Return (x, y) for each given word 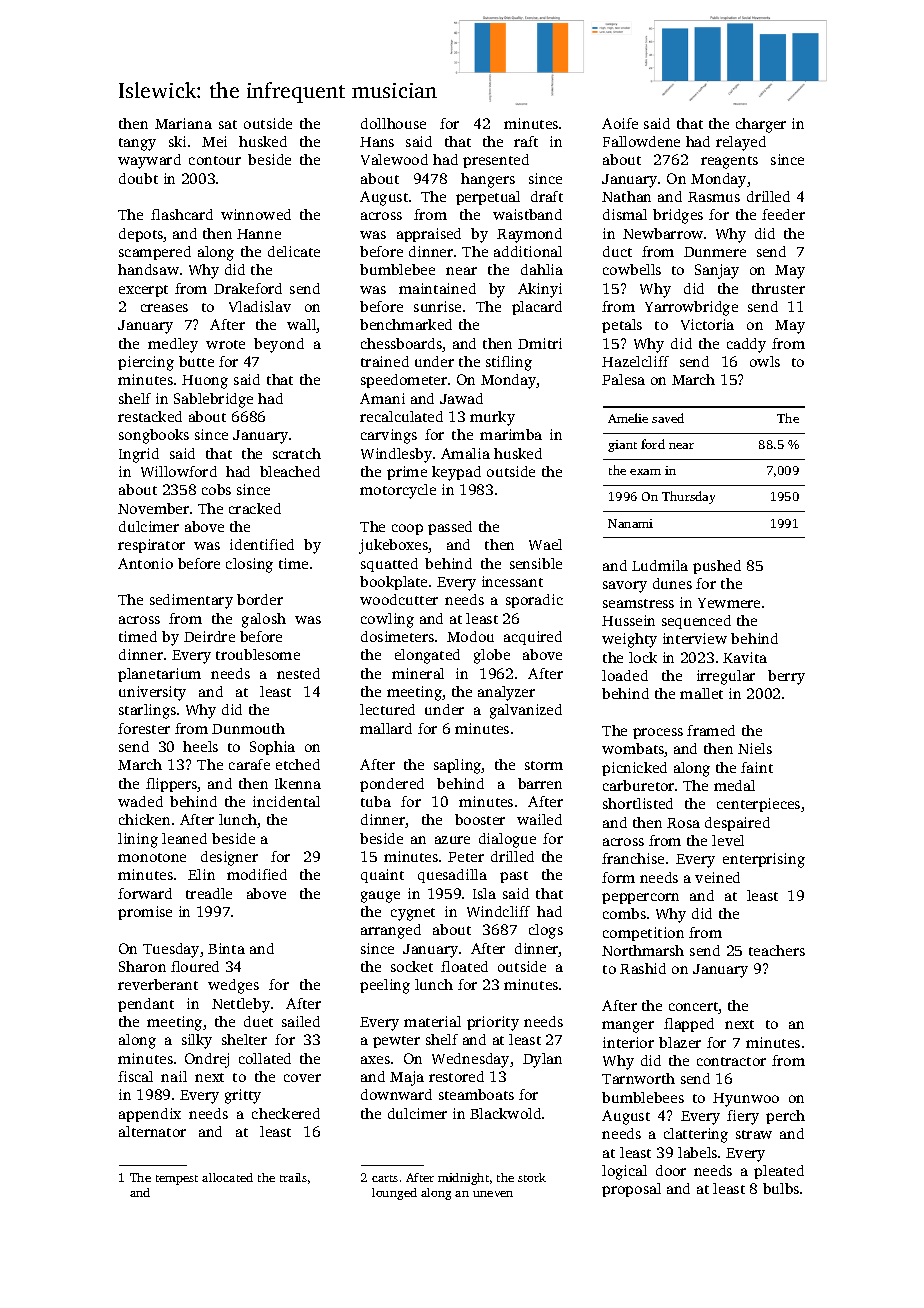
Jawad (461, 398)
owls (765, 361)
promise (145, 913)
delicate (294, 251)
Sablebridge (213, 400)
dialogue (507, 840)
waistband (527, 214)
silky (197, 1041)
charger (761, 125)
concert (694, 1008)
